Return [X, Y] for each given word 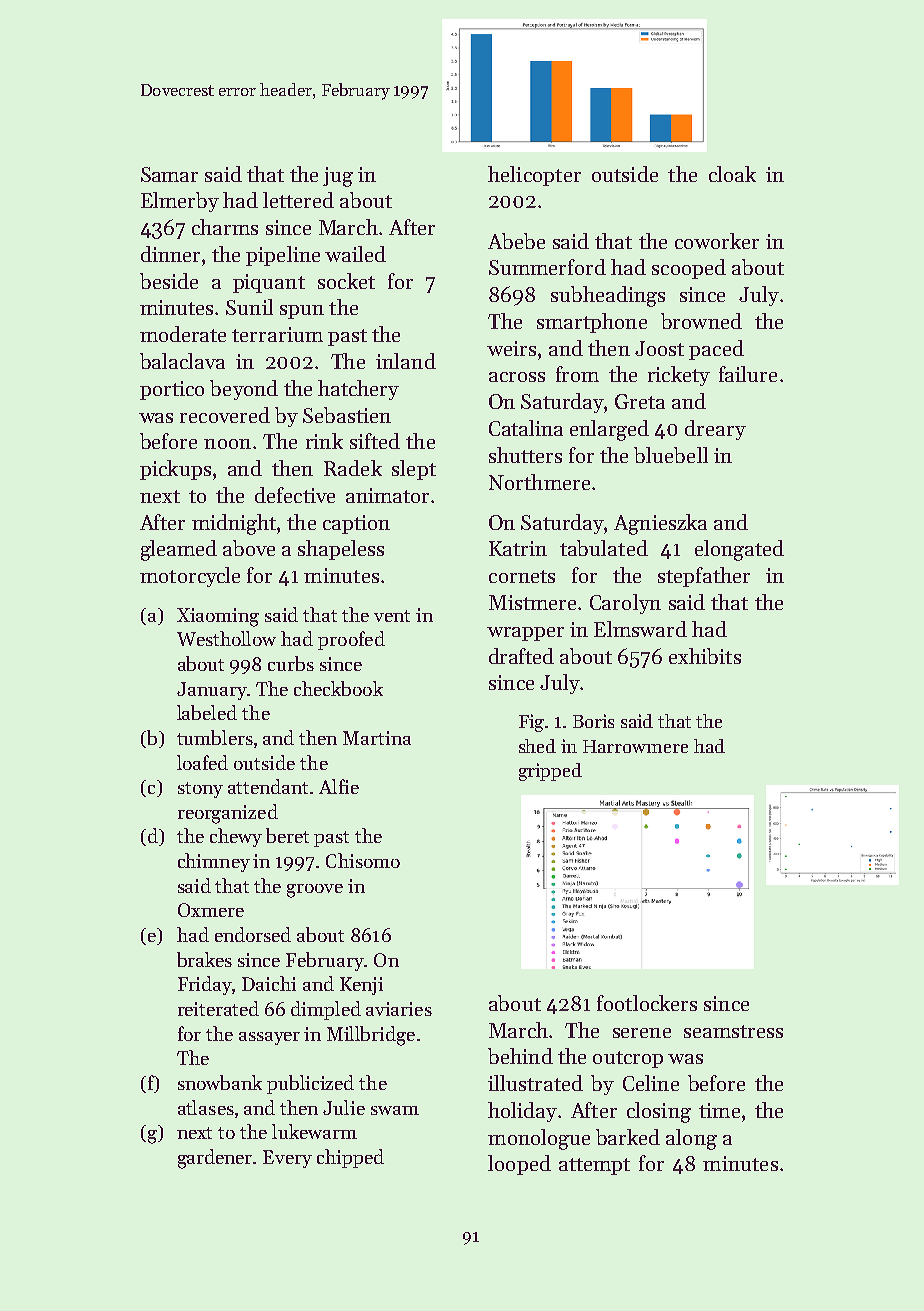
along [691, 1139]
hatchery [358, 390]
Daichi [269, 983]
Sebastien [347, 415]
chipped [350, 1158]
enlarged [609, 430]
